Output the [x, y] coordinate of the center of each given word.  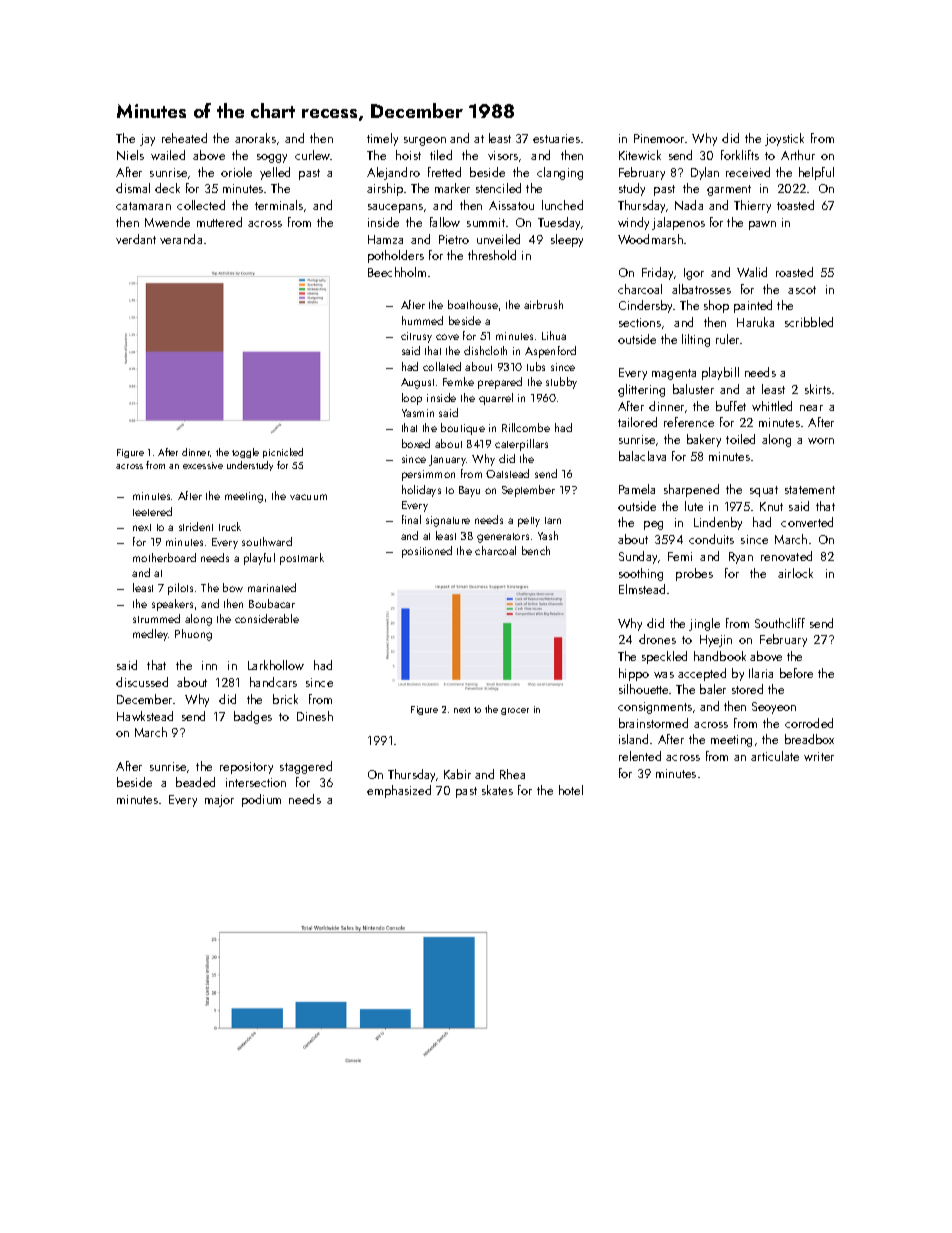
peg [653, 525]
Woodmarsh [650, 239]
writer [819, 756]
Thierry [752, 206]
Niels [130, 155]
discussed [142, 682]
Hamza [385, 239]
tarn [553, 520]
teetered [152, 511]
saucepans [395, 208]
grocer [515, 711]
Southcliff [780, 623]
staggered [306, 767]
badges [253, 717]
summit [486, 222]
